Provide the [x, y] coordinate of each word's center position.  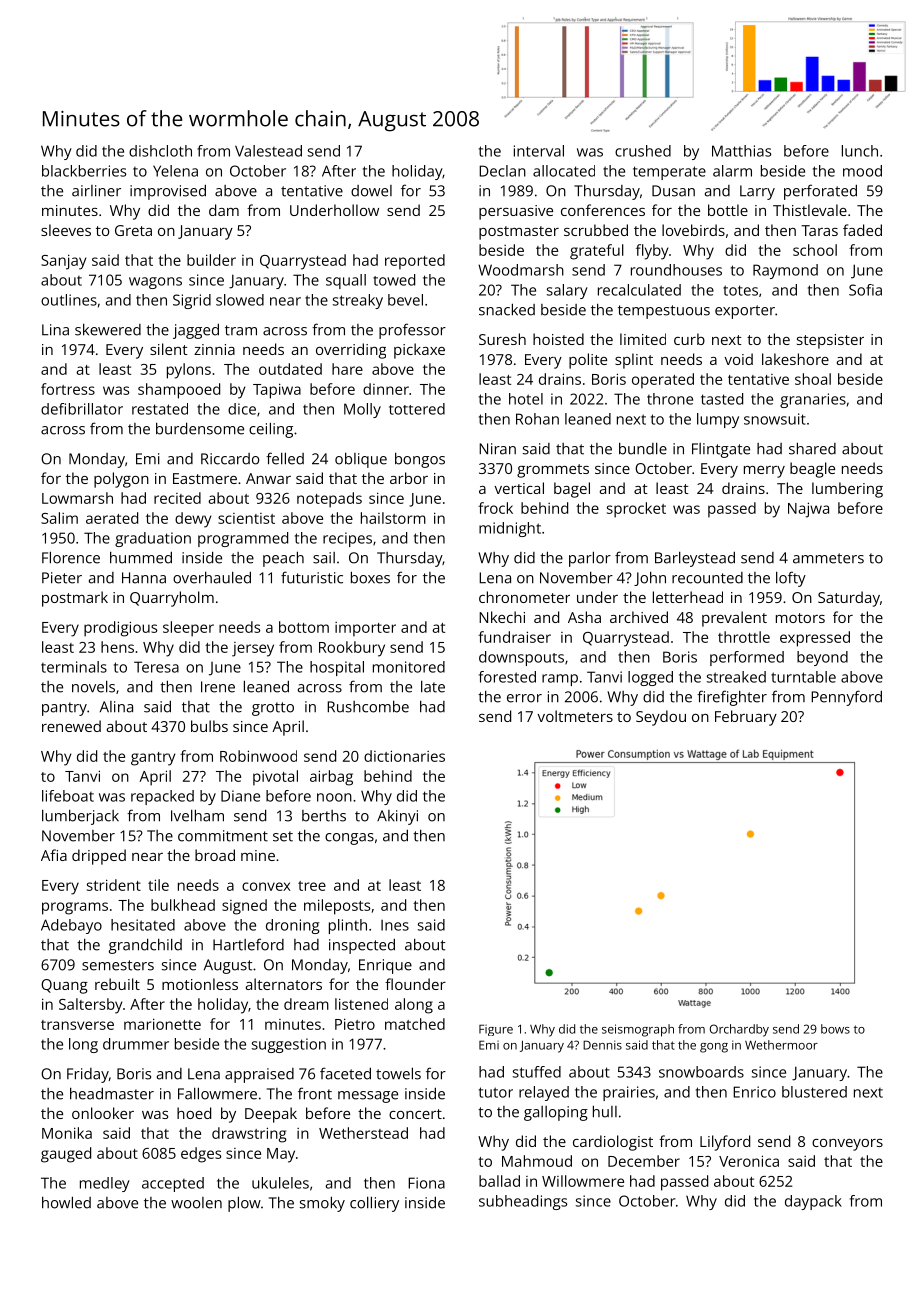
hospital [337, 668]
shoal [813, 379]
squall [346, 281]
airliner [96, 191]
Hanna [144, 578]
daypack [813, 1202]
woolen [196, 1203]
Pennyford [846, 698]
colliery [374, 1204]
